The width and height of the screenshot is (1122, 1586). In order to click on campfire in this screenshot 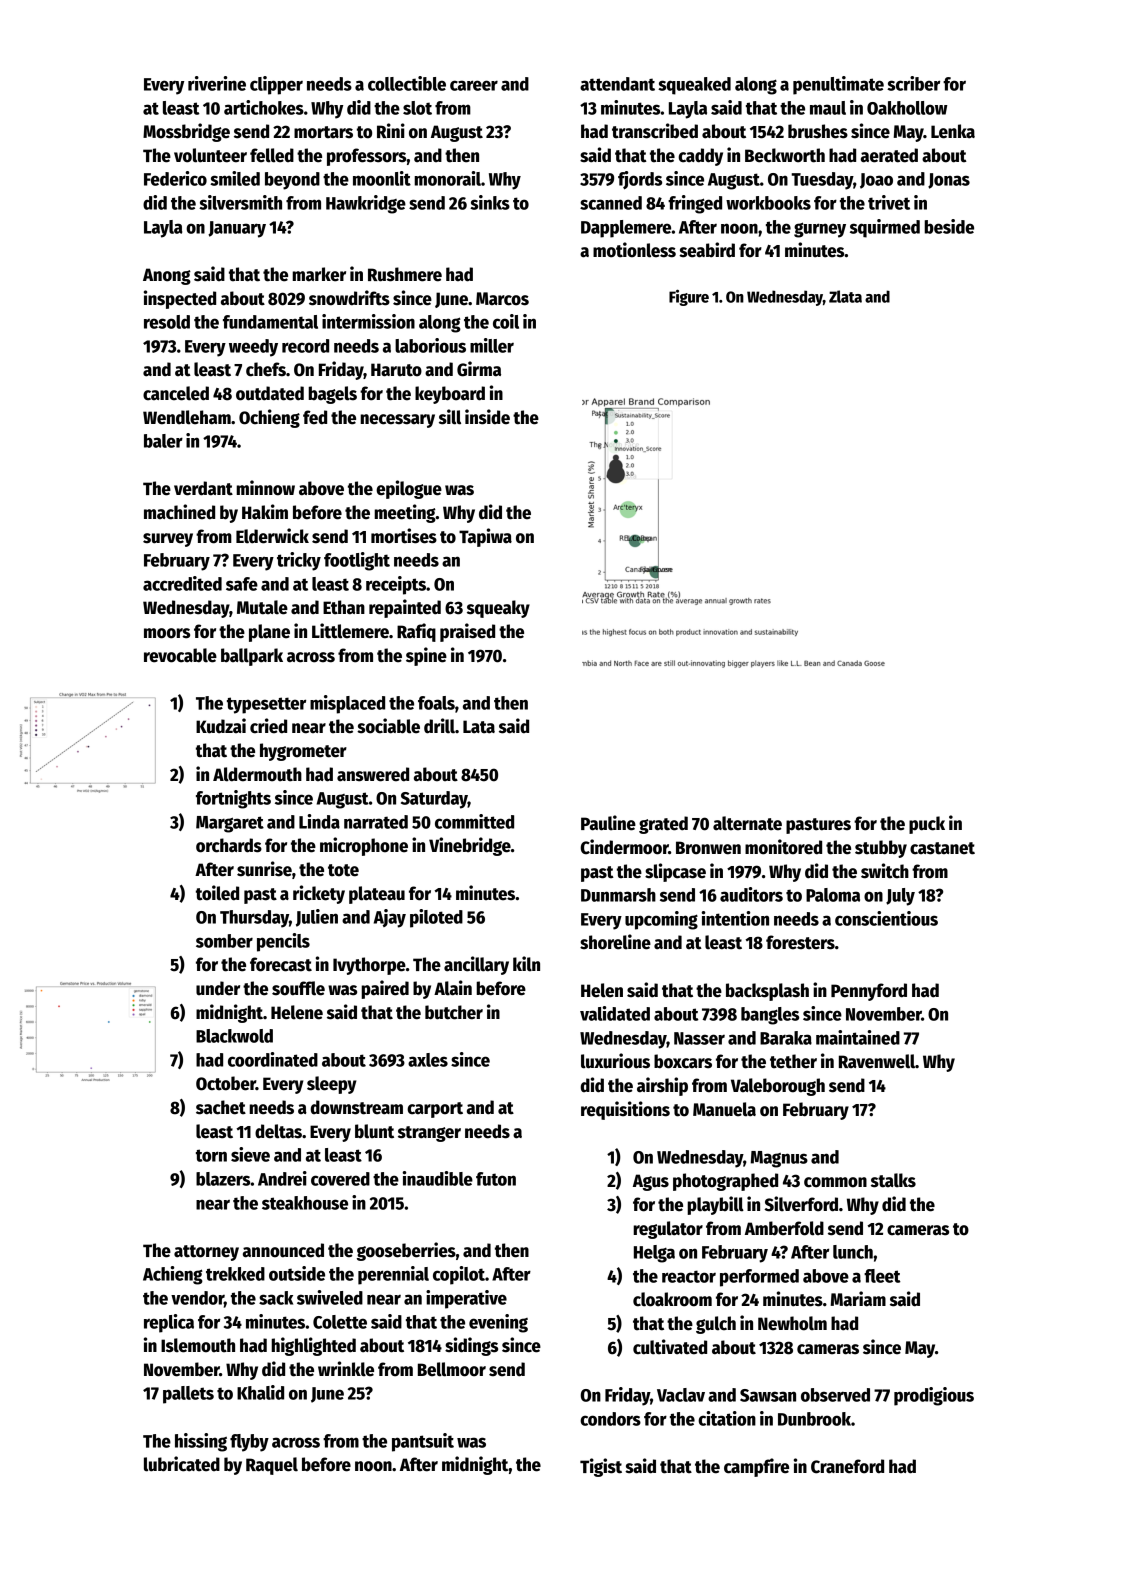, I will do `click(756, 1467)`.
